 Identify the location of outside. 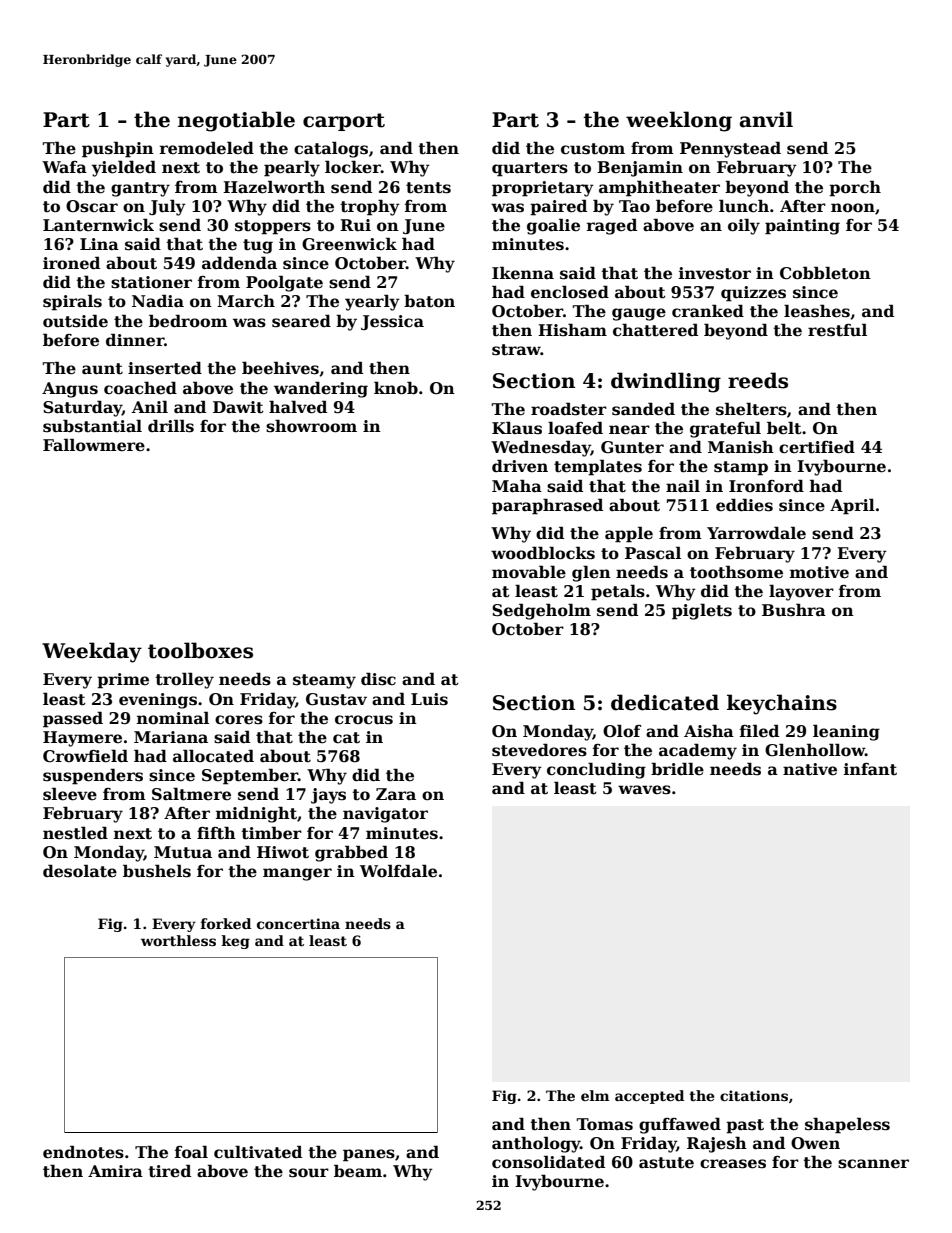
(75, 321).
